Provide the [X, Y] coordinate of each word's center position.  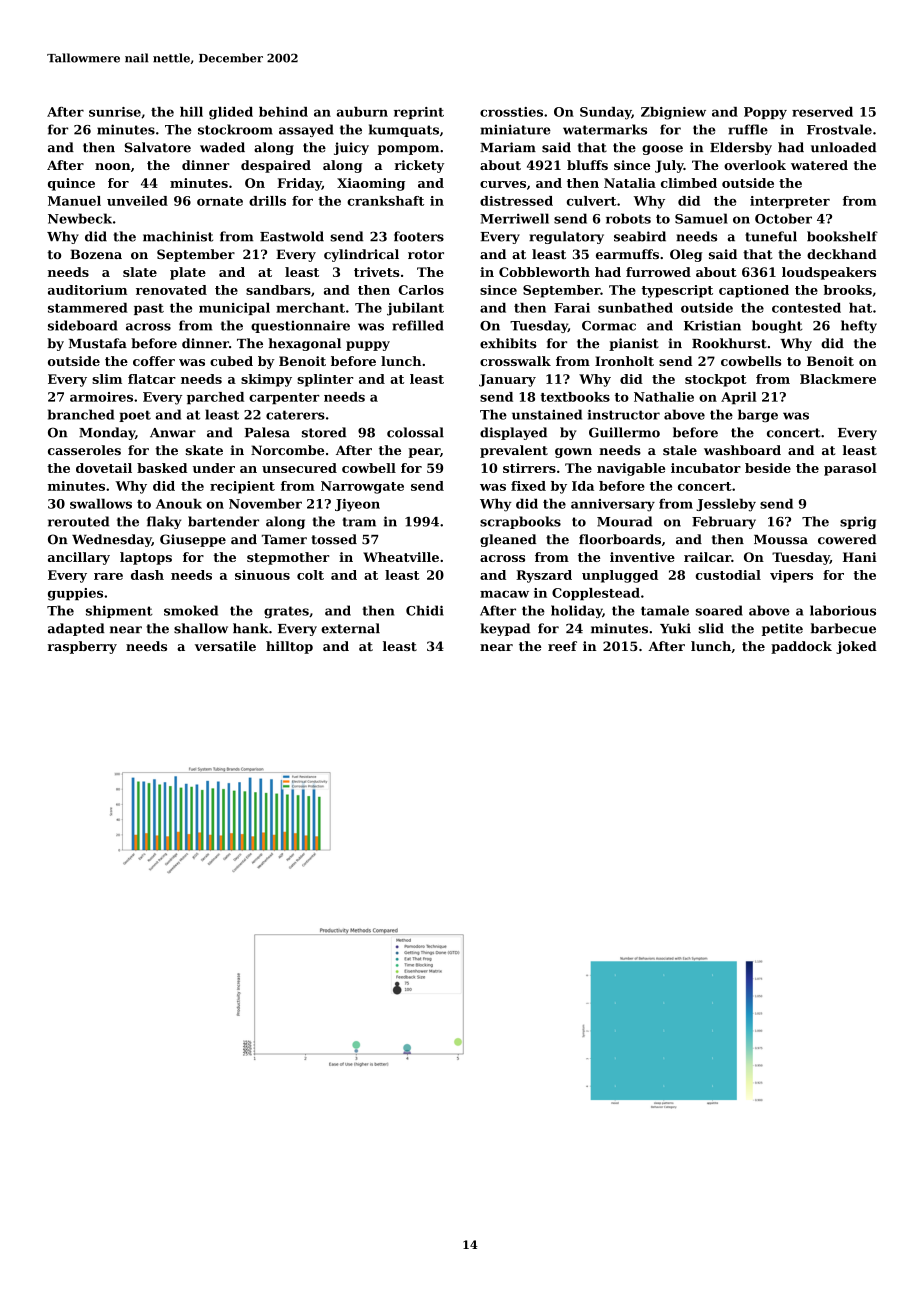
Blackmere [838, 379]
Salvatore [158, 147]
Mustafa [98, 343]
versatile [225, 646]
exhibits [508, 343]
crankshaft [385, 201]
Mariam [508, 147]
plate [188, 273]
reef [562, 646]
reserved [822, 112]
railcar [707, 557]
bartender [223, 521]
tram [359, 522]
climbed [689, 183]
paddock [801, 647]
